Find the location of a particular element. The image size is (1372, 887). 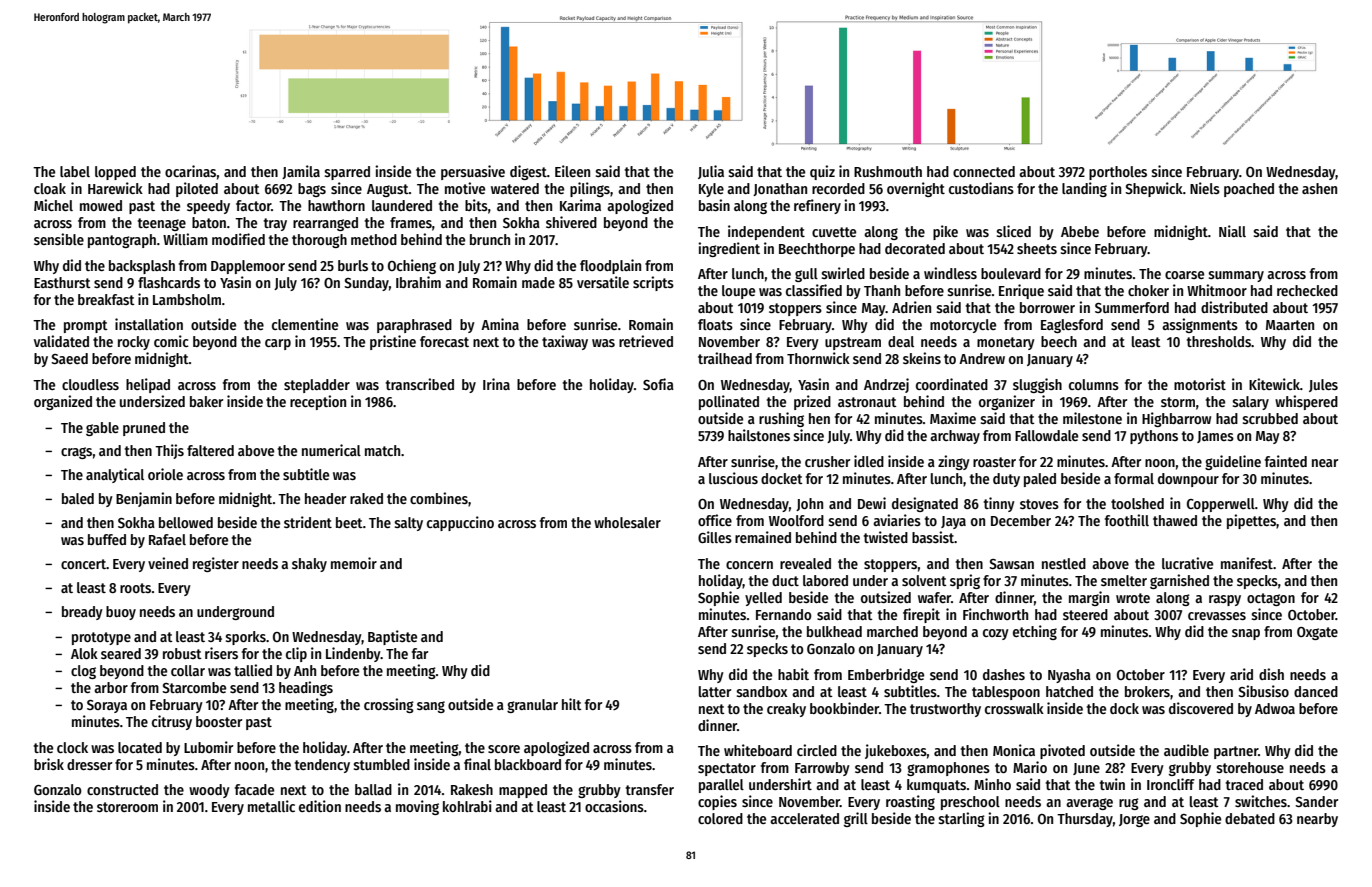

William is located at coordinates (185, 239).
